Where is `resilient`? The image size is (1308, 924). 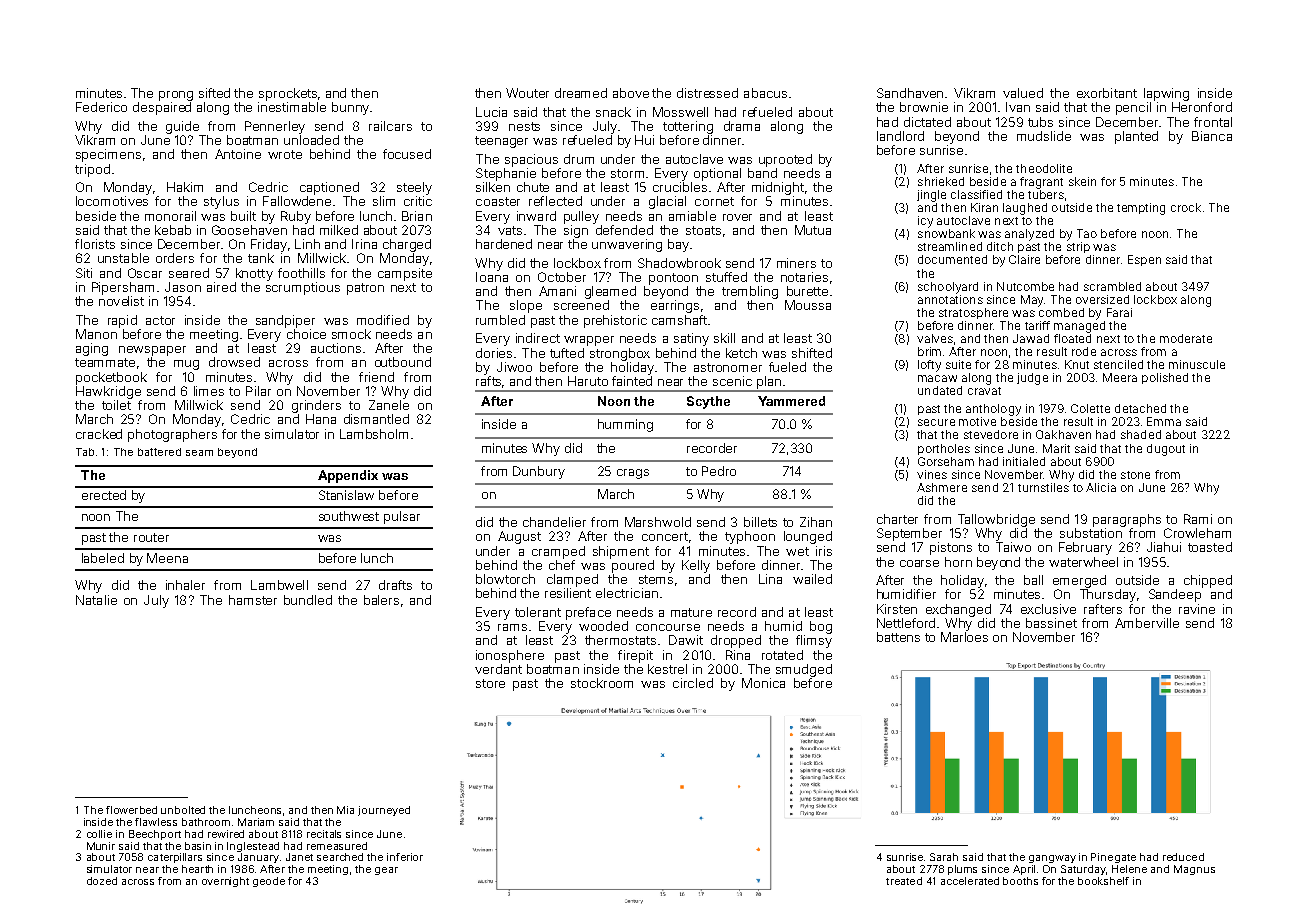 resilient is located at coordinates (568, 593).
